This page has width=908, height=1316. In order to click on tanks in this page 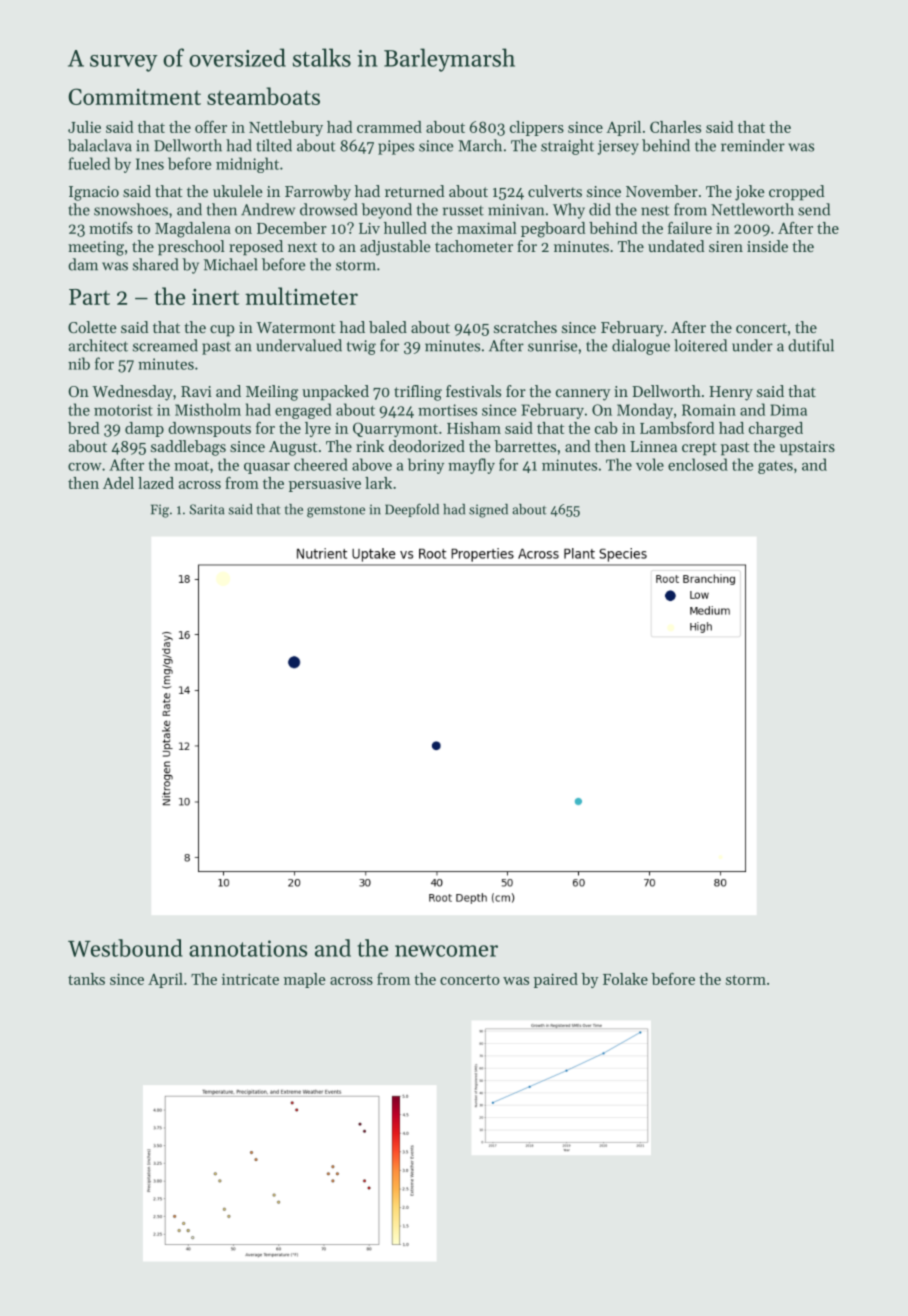, I will do `click(86, 979)`.
